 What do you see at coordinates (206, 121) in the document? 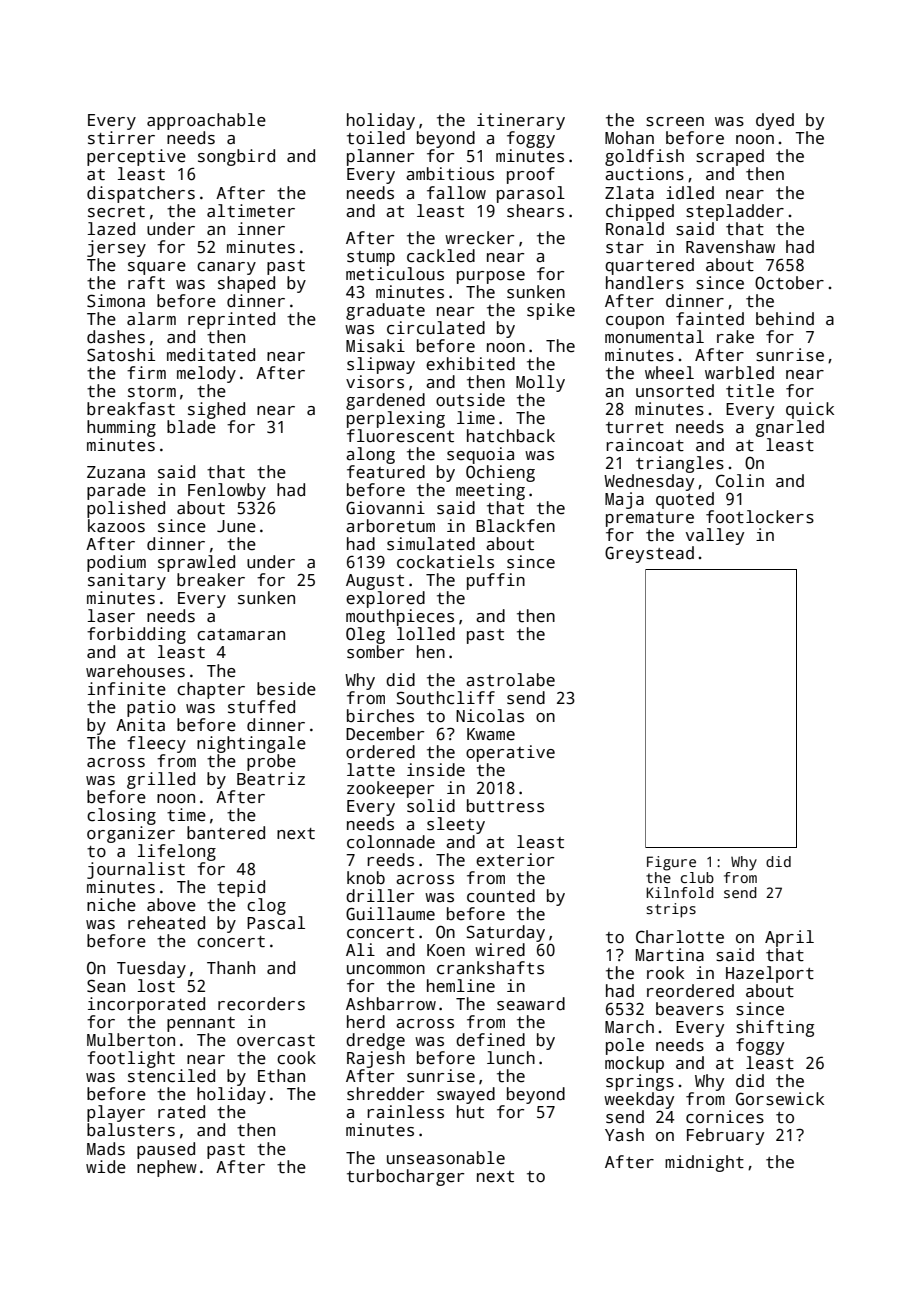
I see `approachable` at bounding box center [206, 121].
